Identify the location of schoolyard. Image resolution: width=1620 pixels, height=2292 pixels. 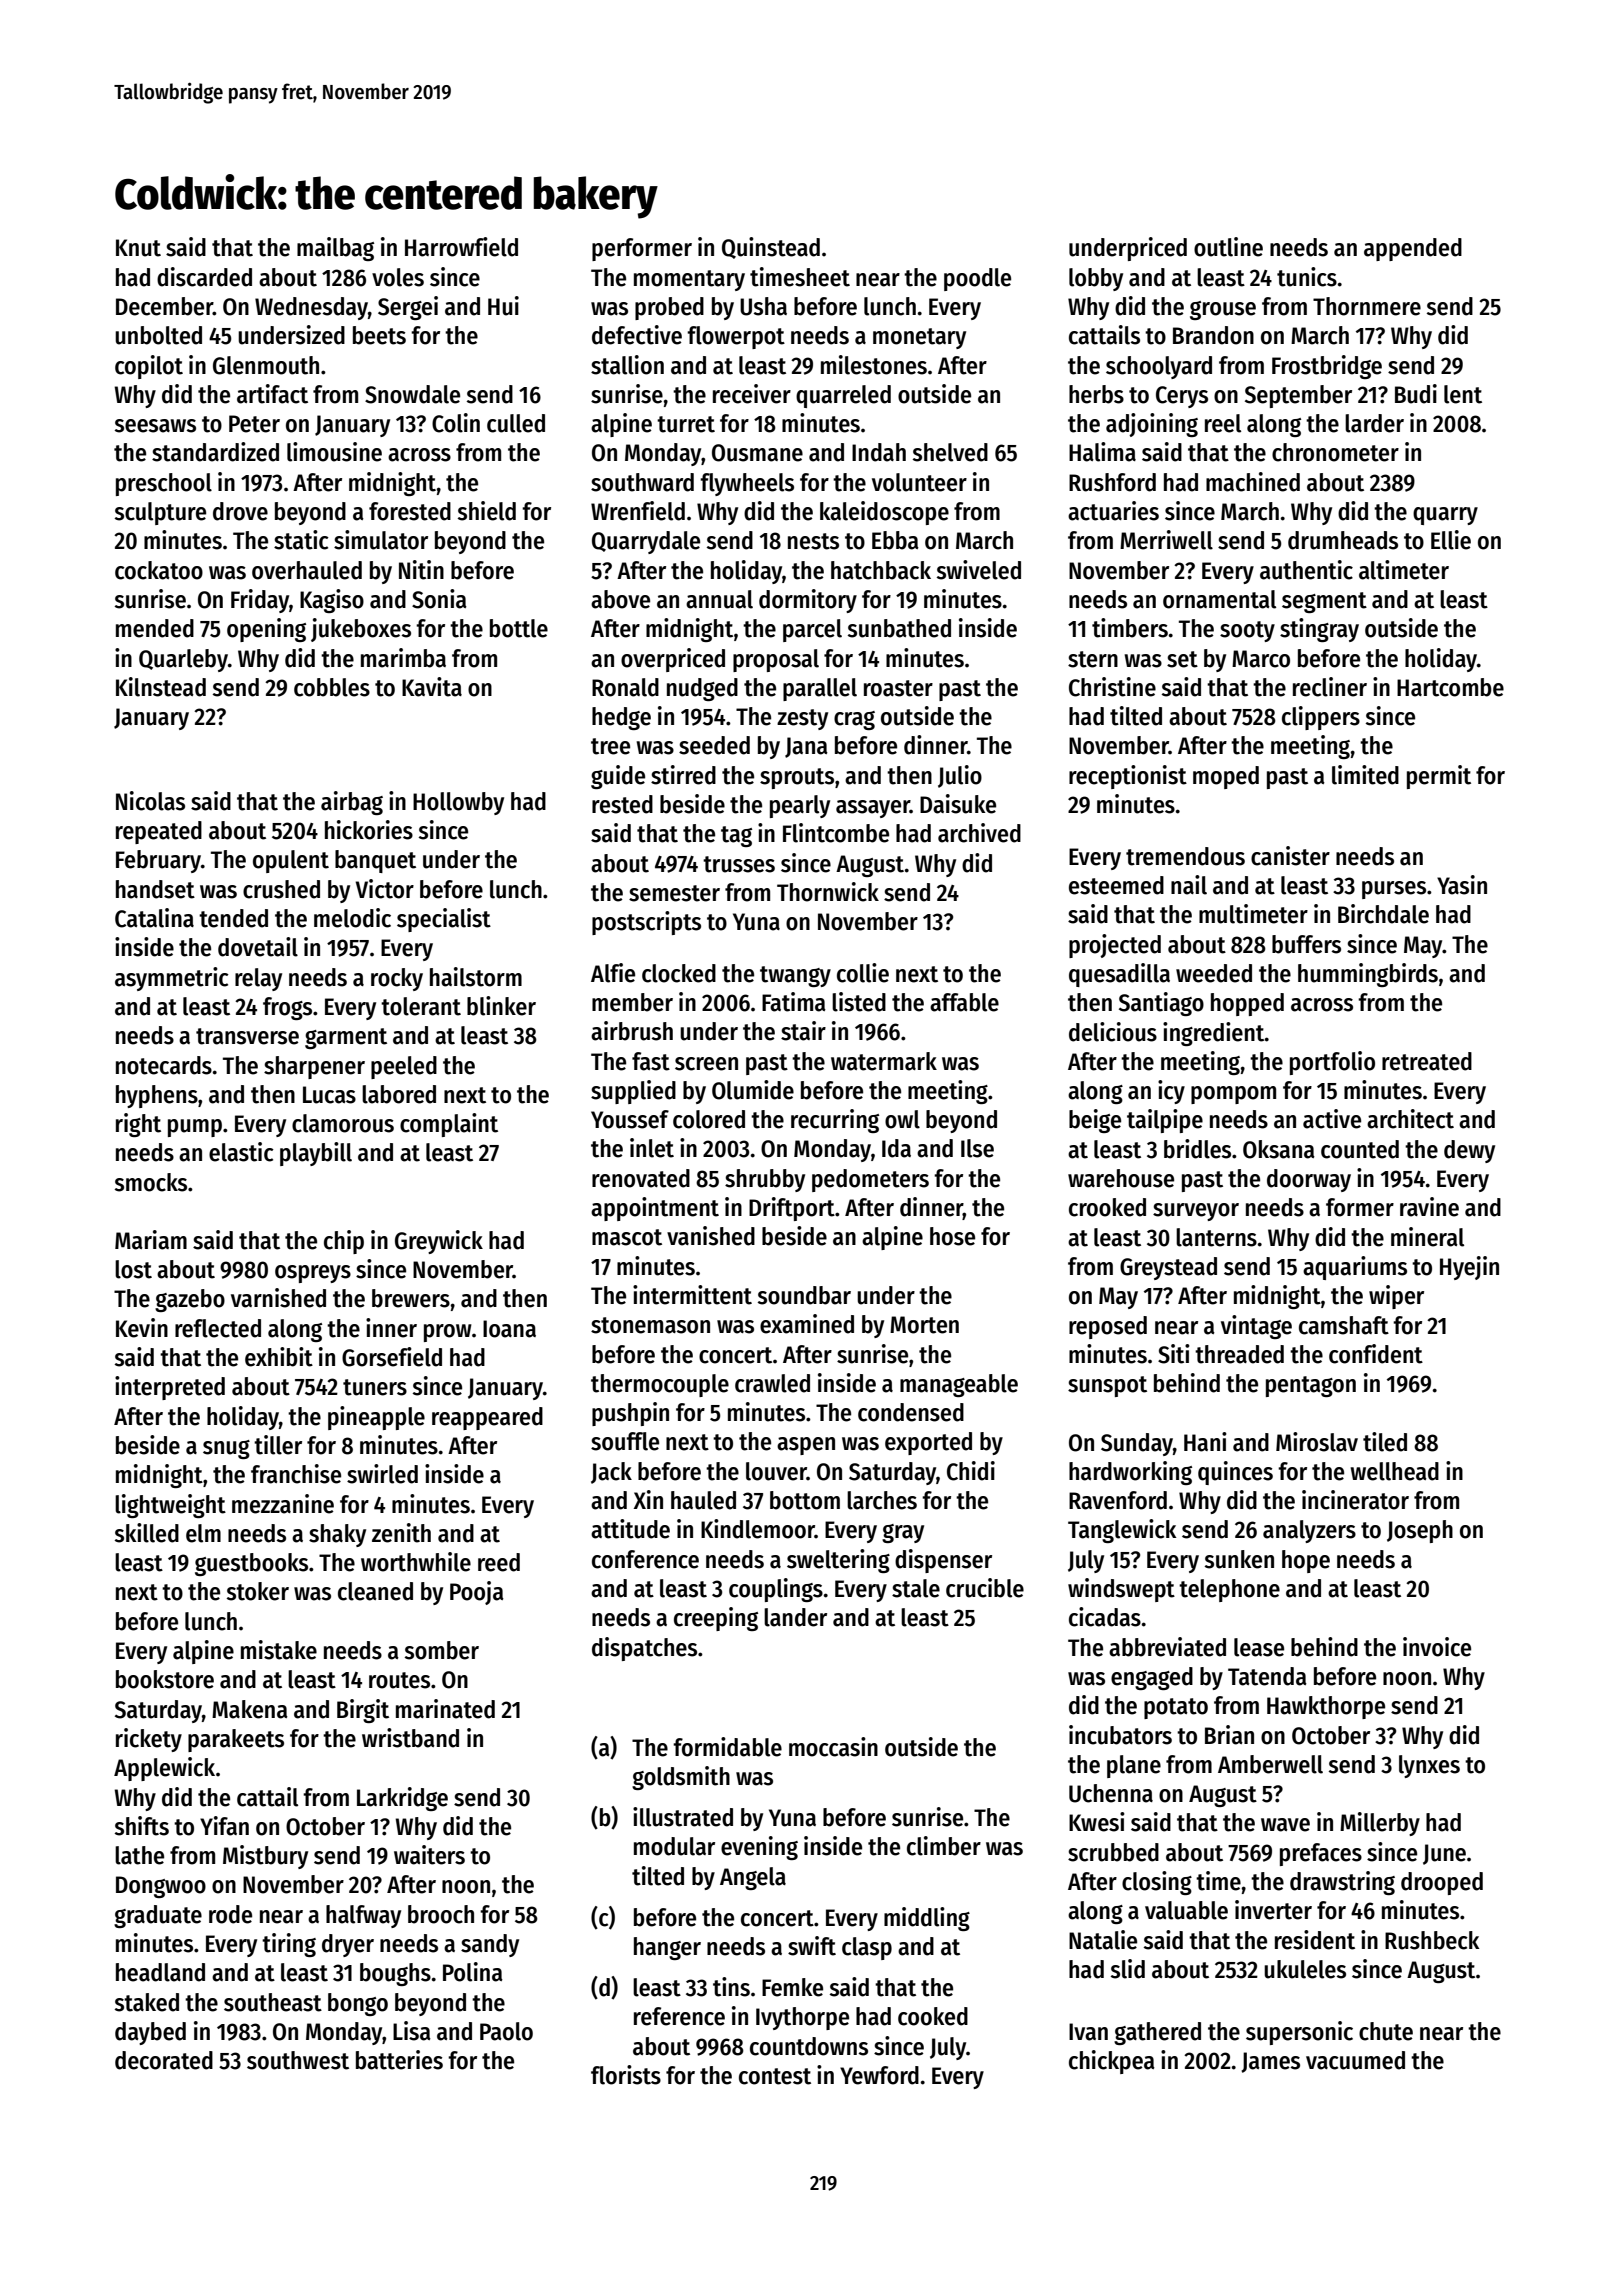
(1159, 367).
